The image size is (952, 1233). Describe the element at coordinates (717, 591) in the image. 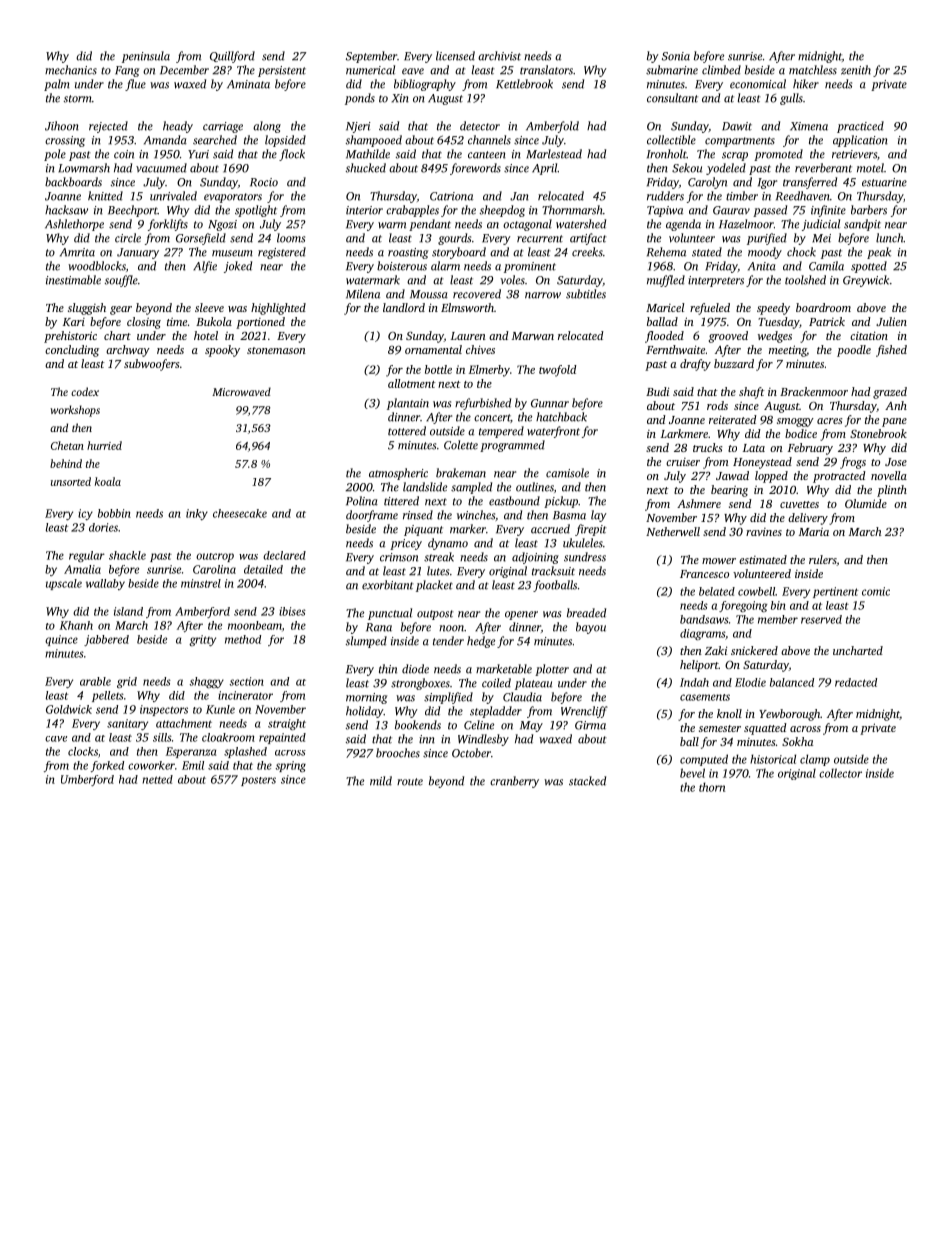

I see `belated` at that location.
